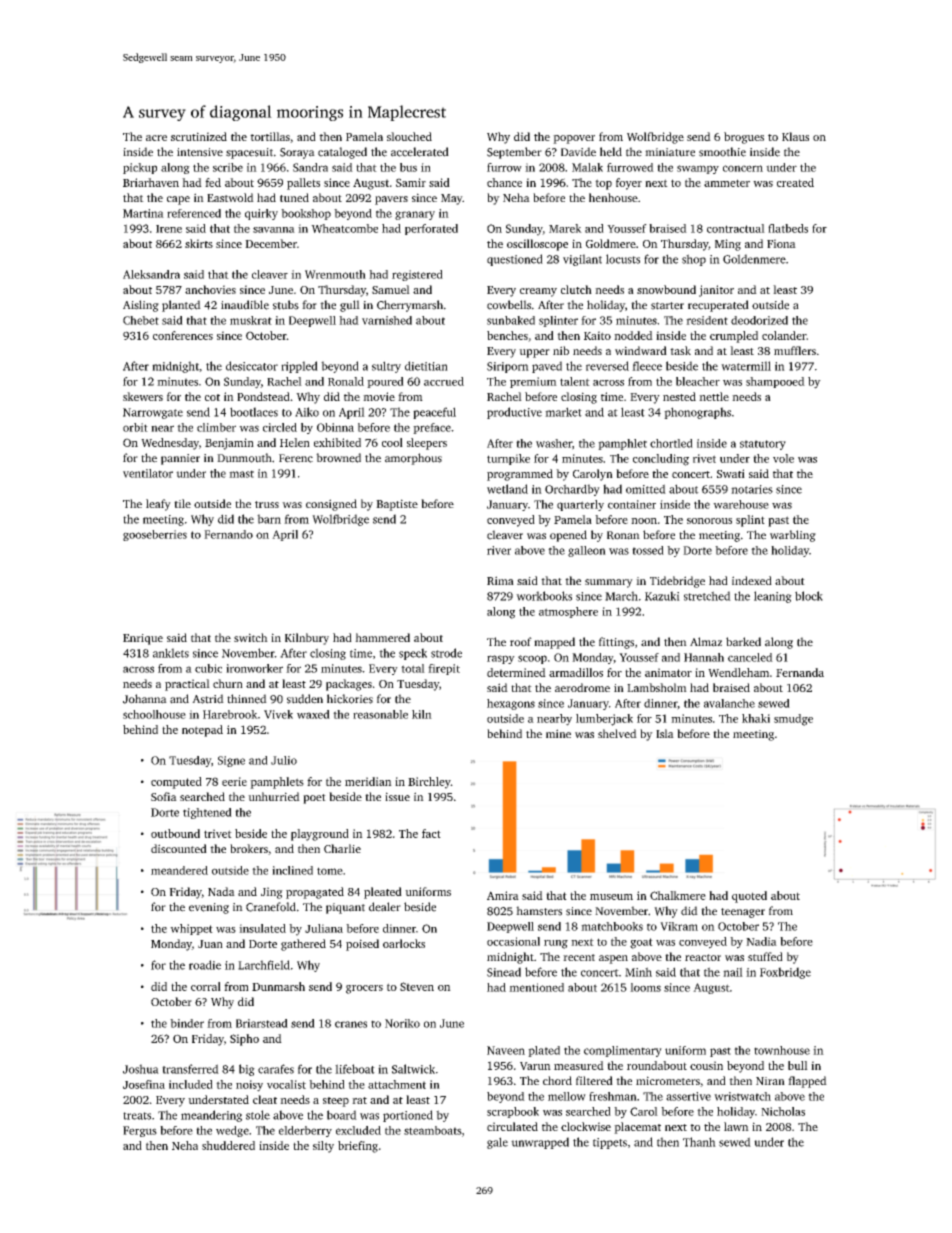 This screenshot has width=952, height=1233. Describe the element at coordinates (191, 929) in the screenshot. I see `whippet` at that location.
